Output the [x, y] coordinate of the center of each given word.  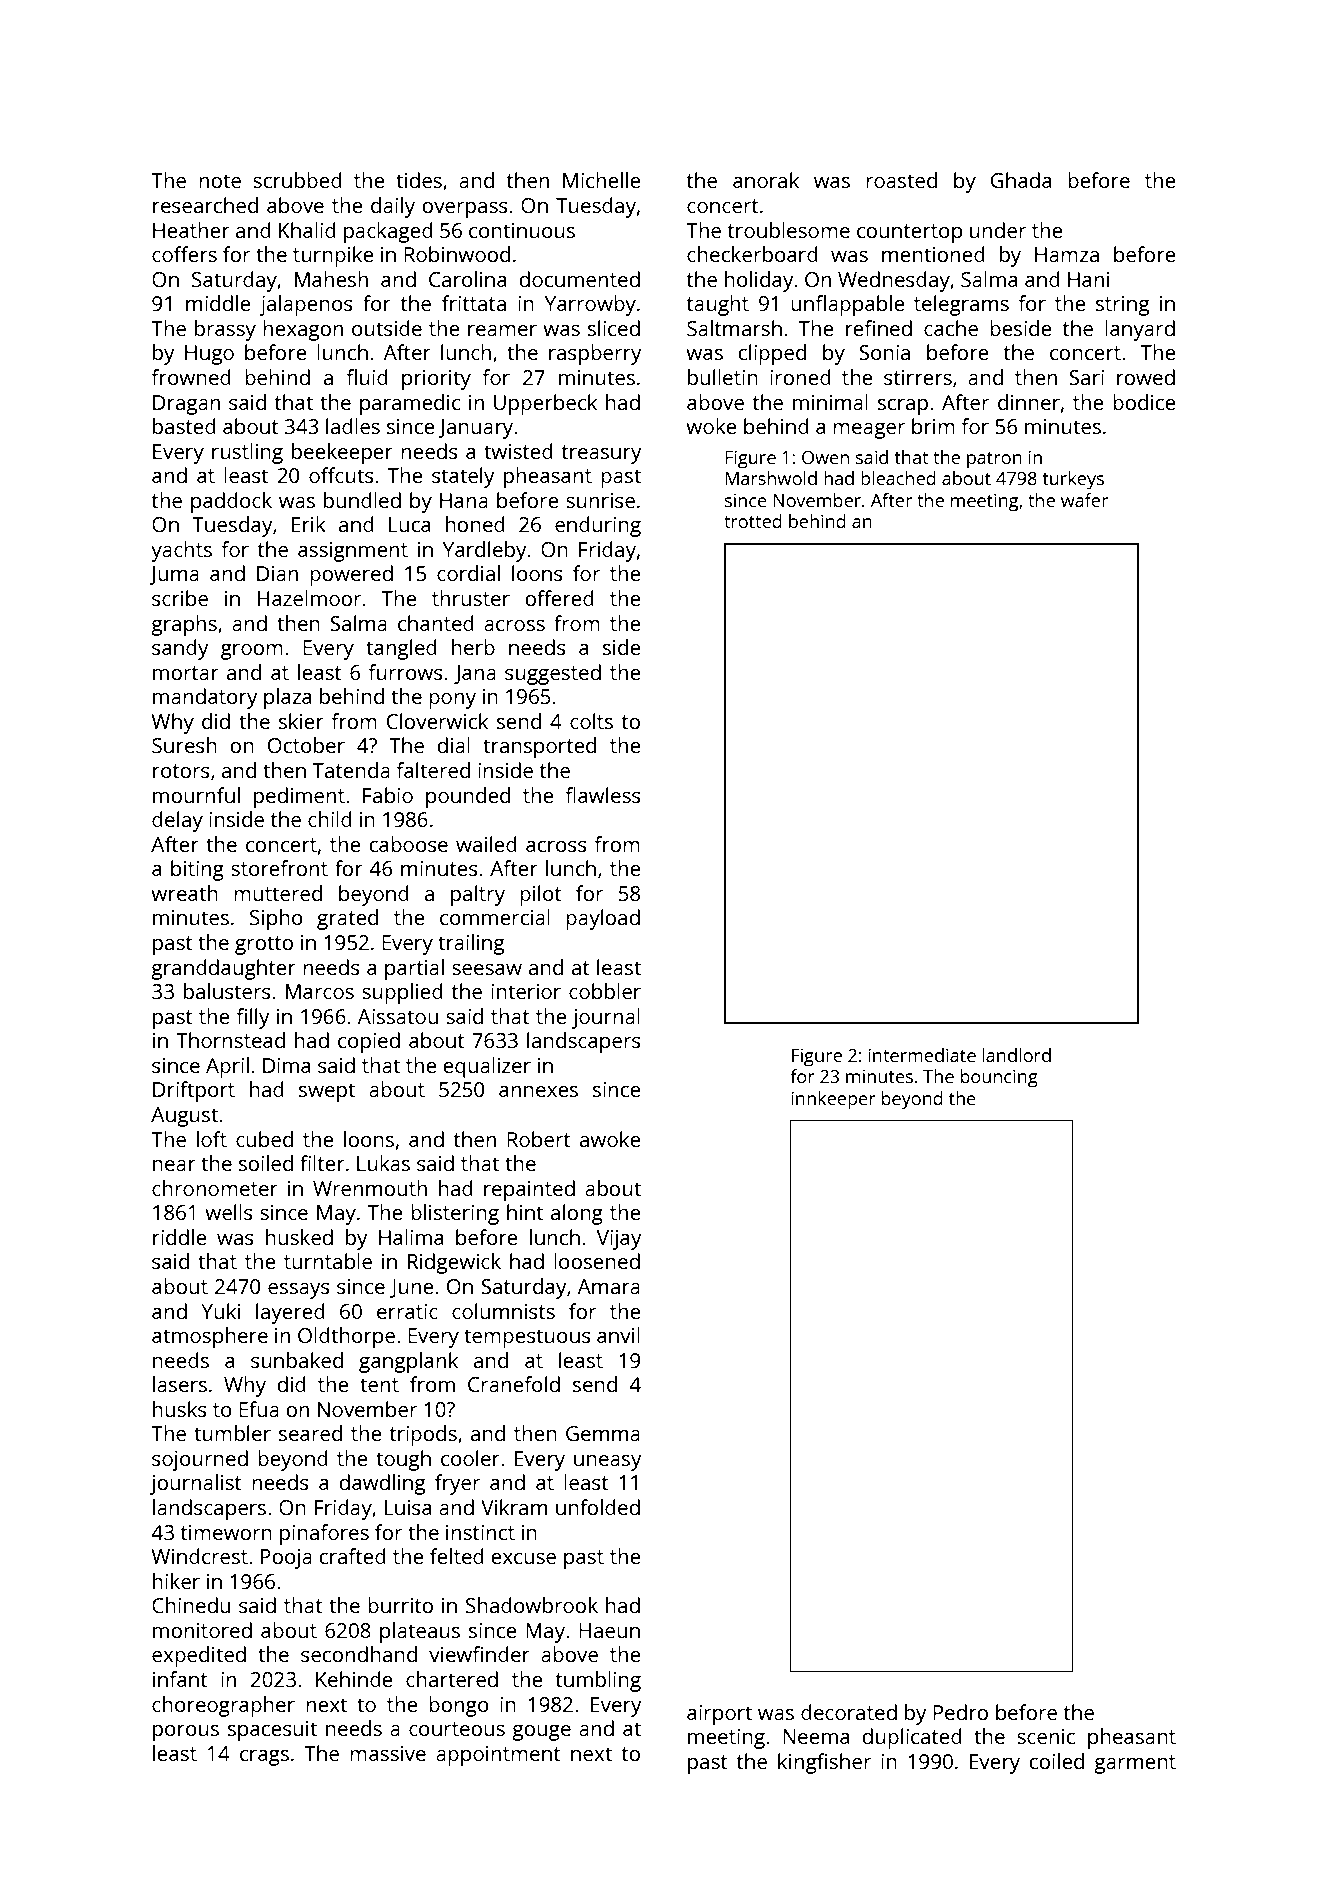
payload [603, 919]
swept [327, 1092]
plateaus [420, 1632]
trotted [753, 521]
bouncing [999, 1078]
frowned [191, 377]
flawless [603, 795]
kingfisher [824, 1763]
